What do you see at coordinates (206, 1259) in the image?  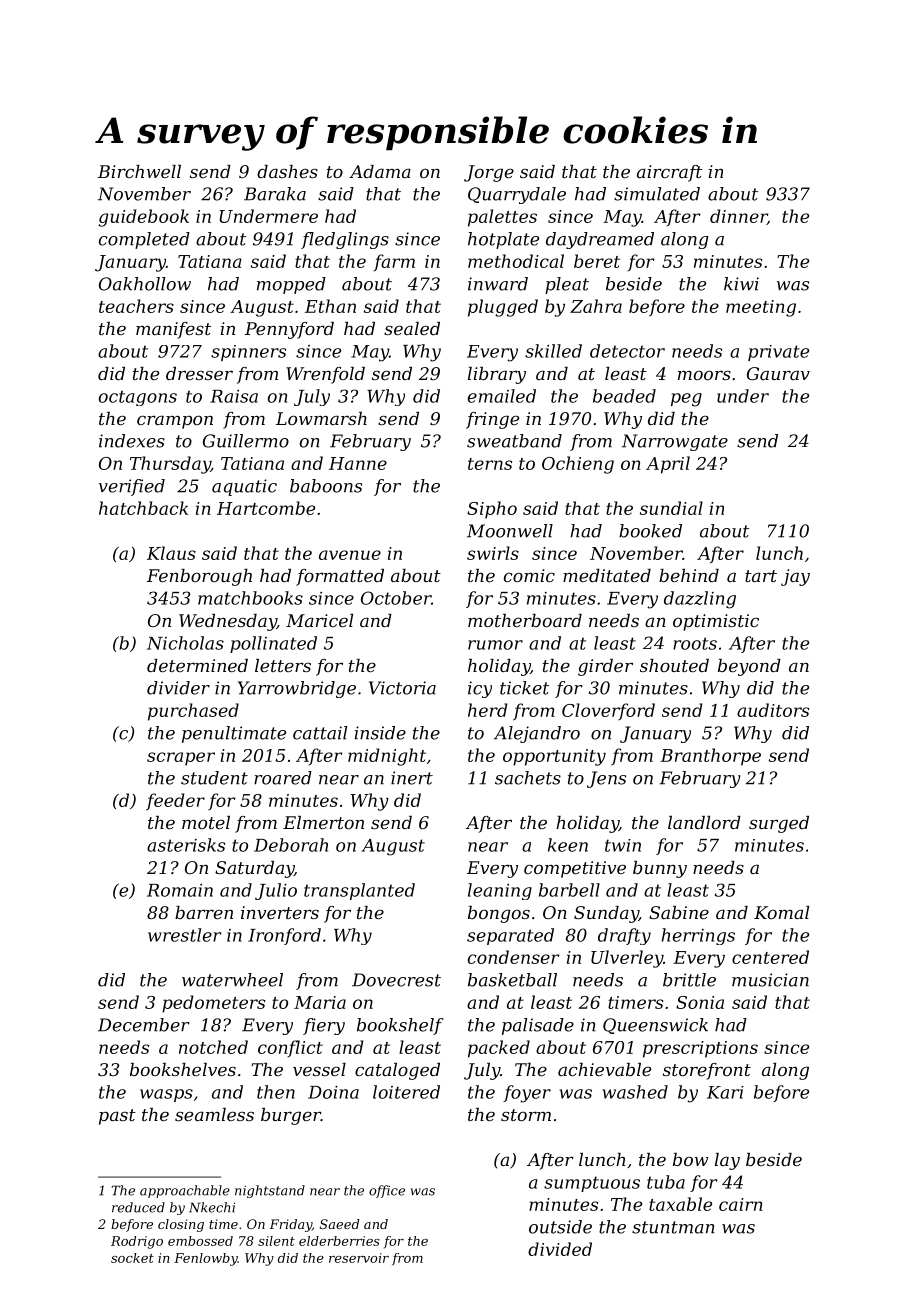 I see `Fenlowby` at bounding box center [206, 1259].
